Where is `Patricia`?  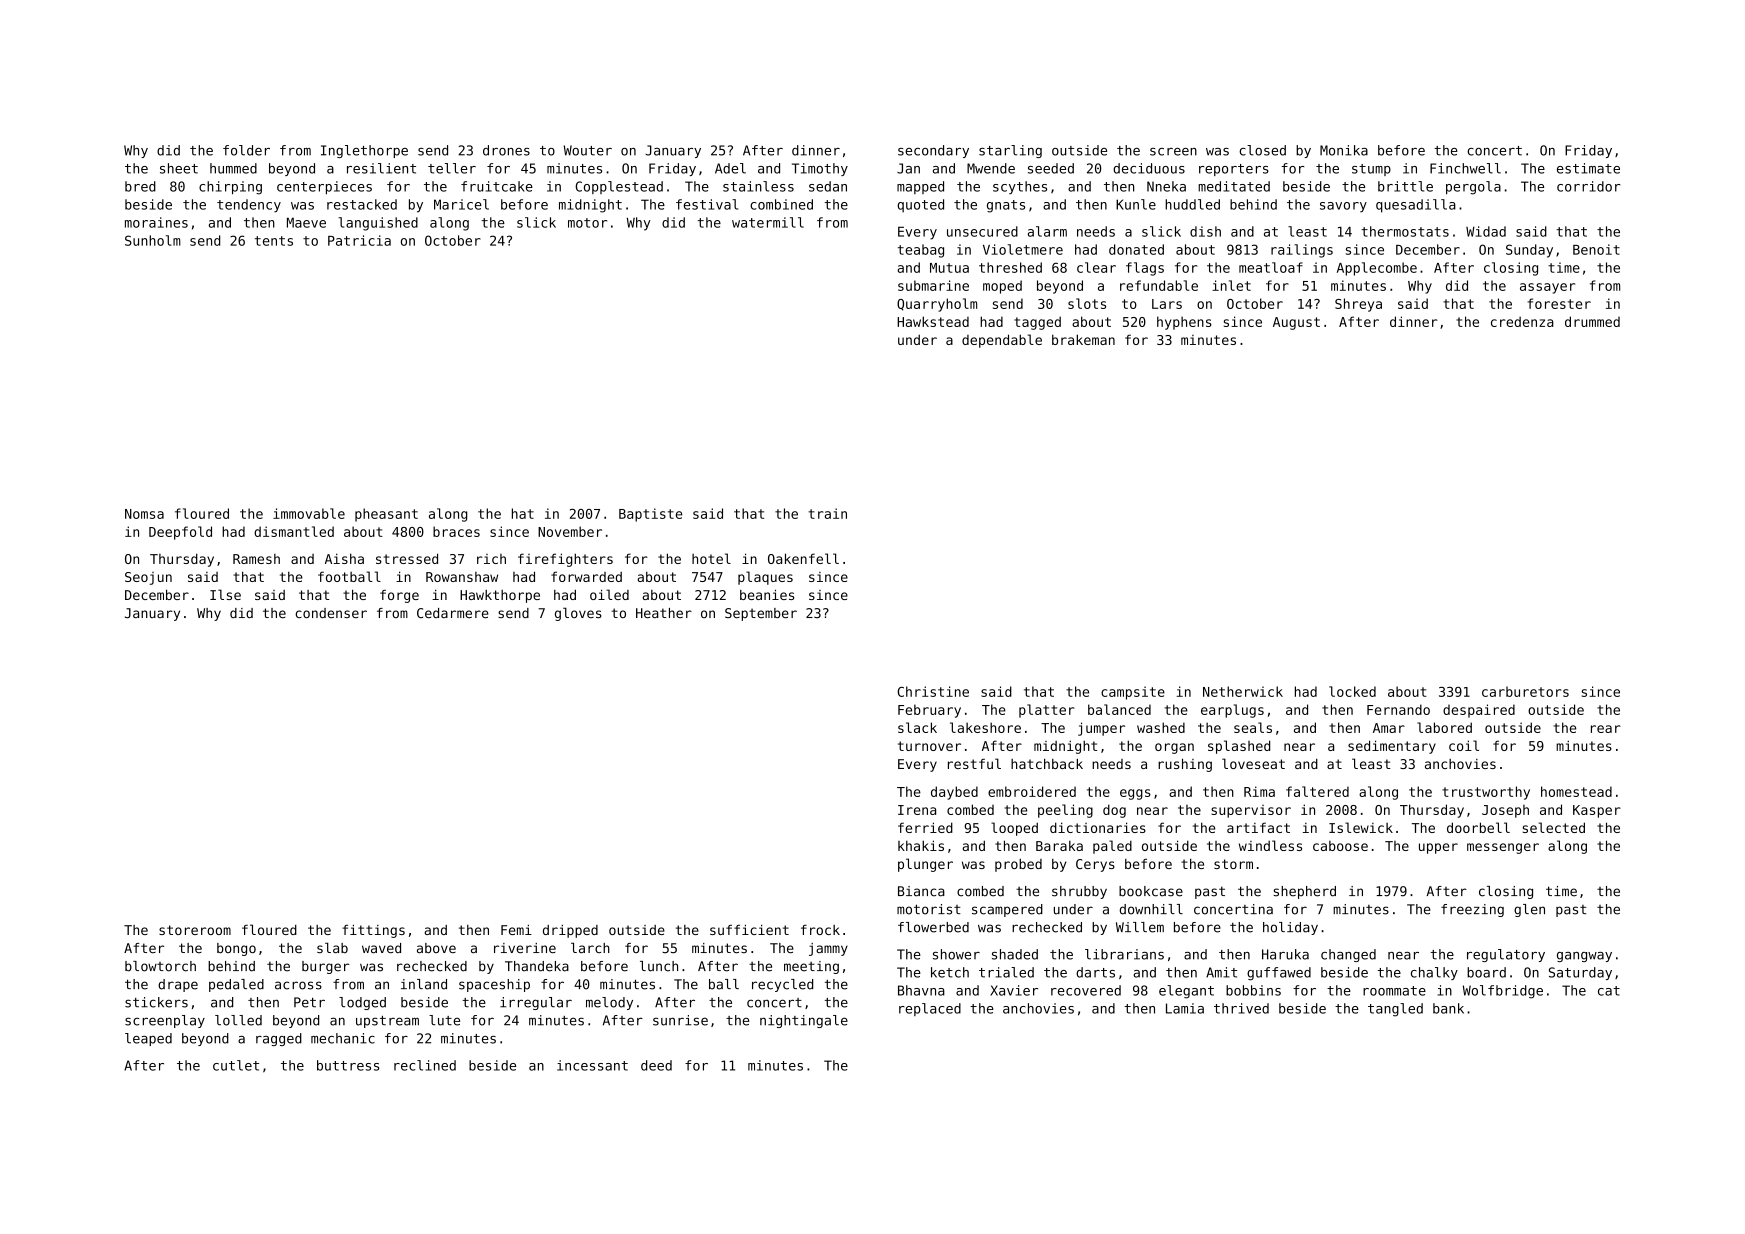
Patricia is located at coordinates (359, 240).
